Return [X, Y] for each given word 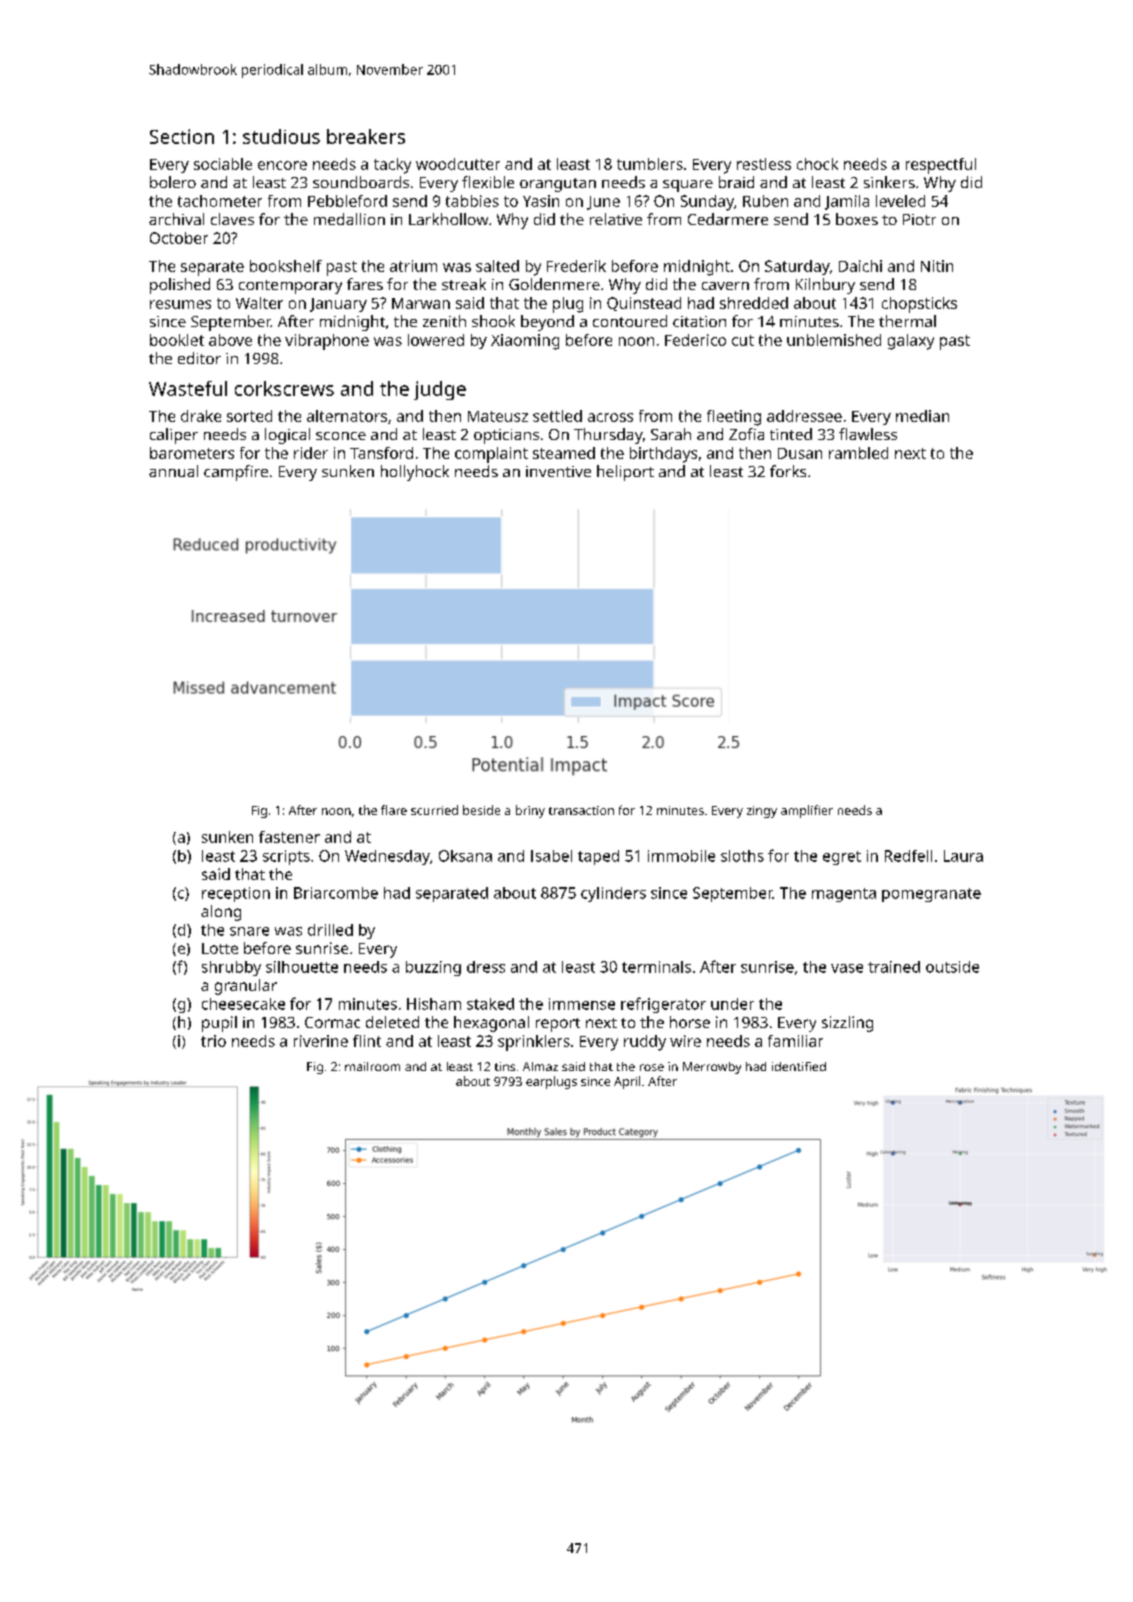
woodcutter [458, 164]
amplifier [807, 811]
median [922, 416]
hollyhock [415, 473]
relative [616, 219]
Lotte [220, 948]
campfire [236, 473]
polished [180, 286]
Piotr [919, 219]
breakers [366, 136]
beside [481, 810]
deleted [392, 1022]
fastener [289, 837]
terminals [656, 967]
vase [847, 968]
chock [817, 164]
